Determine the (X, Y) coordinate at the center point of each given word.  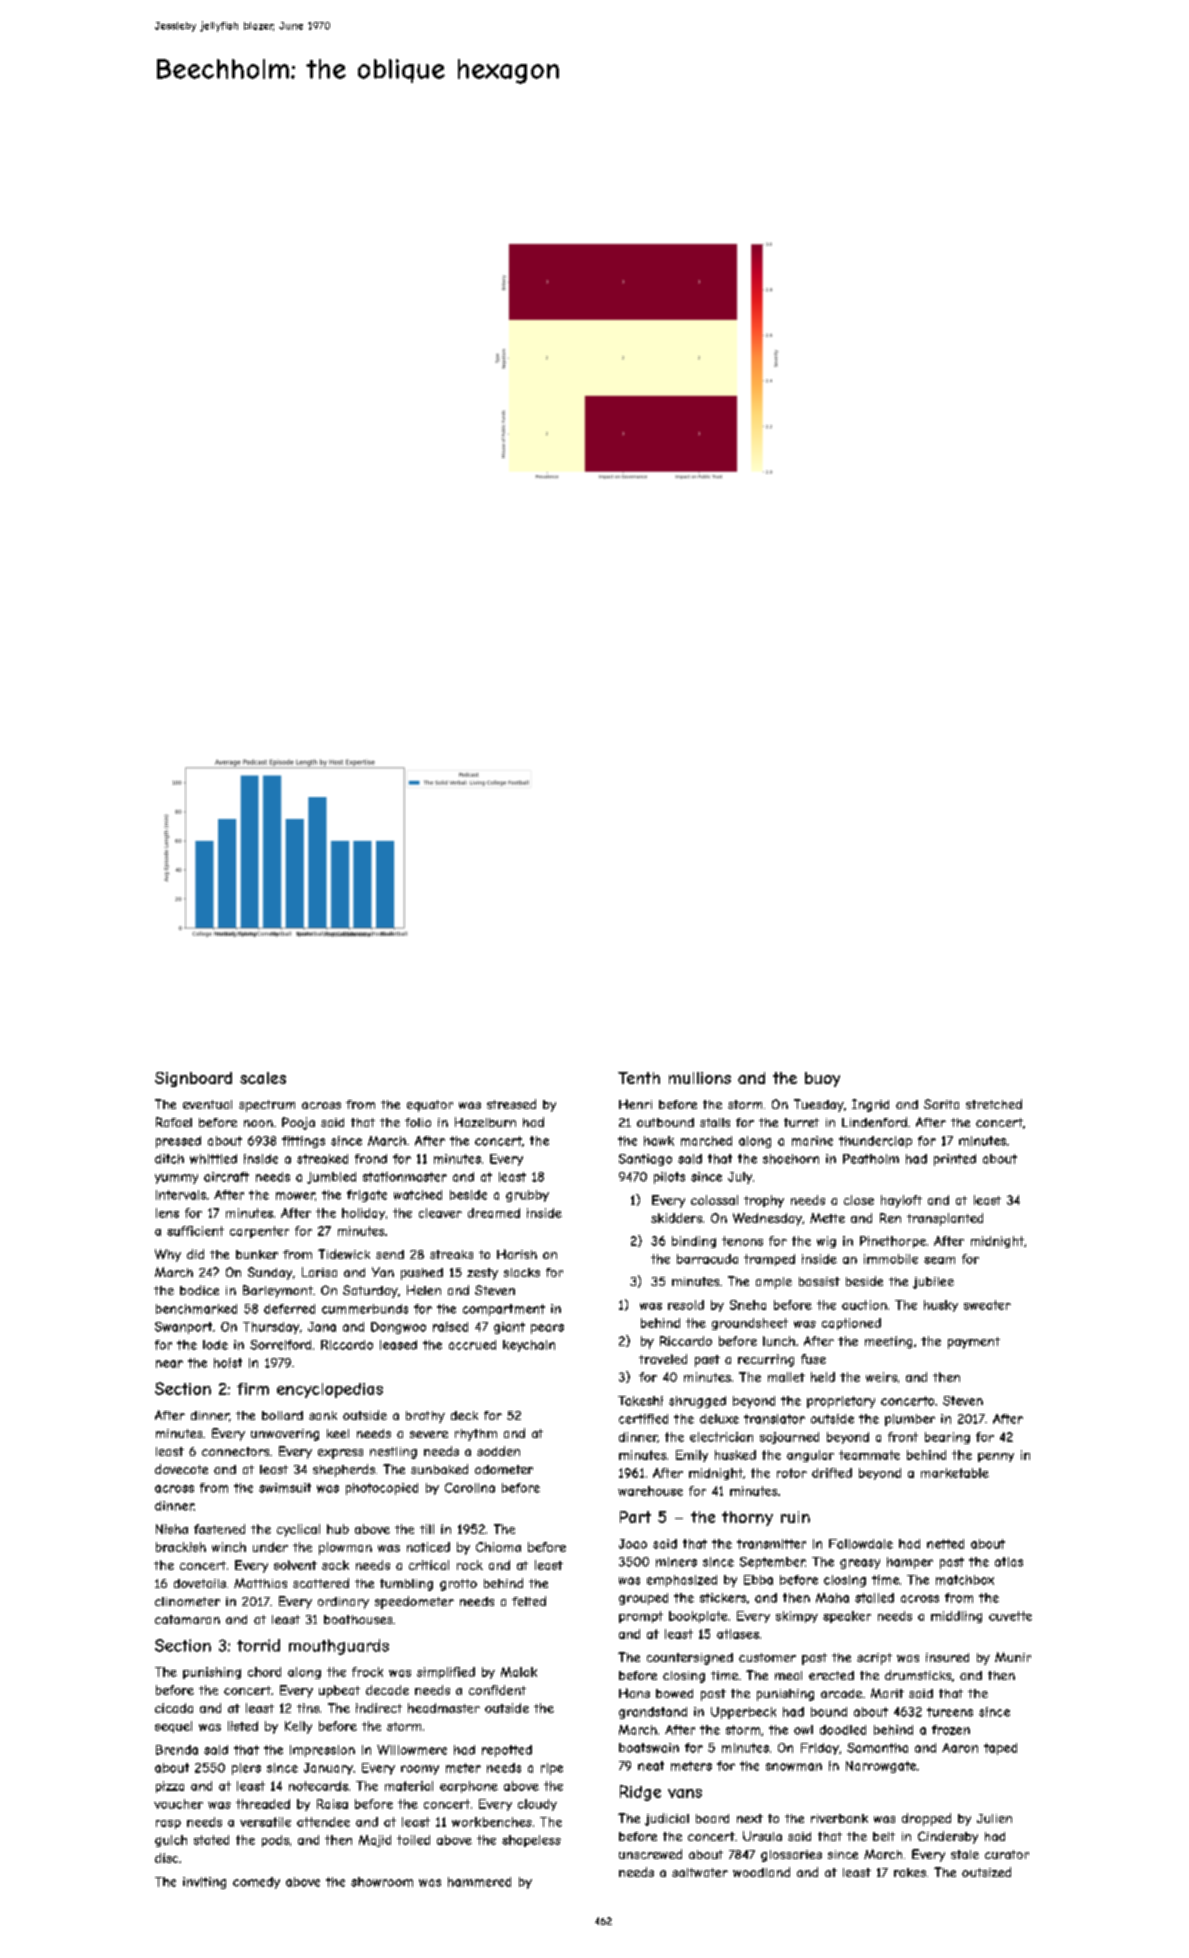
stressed (511, 1104)
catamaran (187, 1619)
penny (996, 1457)
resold (686, 1305)
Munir (1013, 1657)
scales (263, 1078)
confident (497, 1690)
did (195, 1254)
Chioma (498, 1547)
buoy (822, 1079)
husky (941, 1306)
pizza (170, 1787)
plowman (345, 1548)
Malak (519, 1672)
